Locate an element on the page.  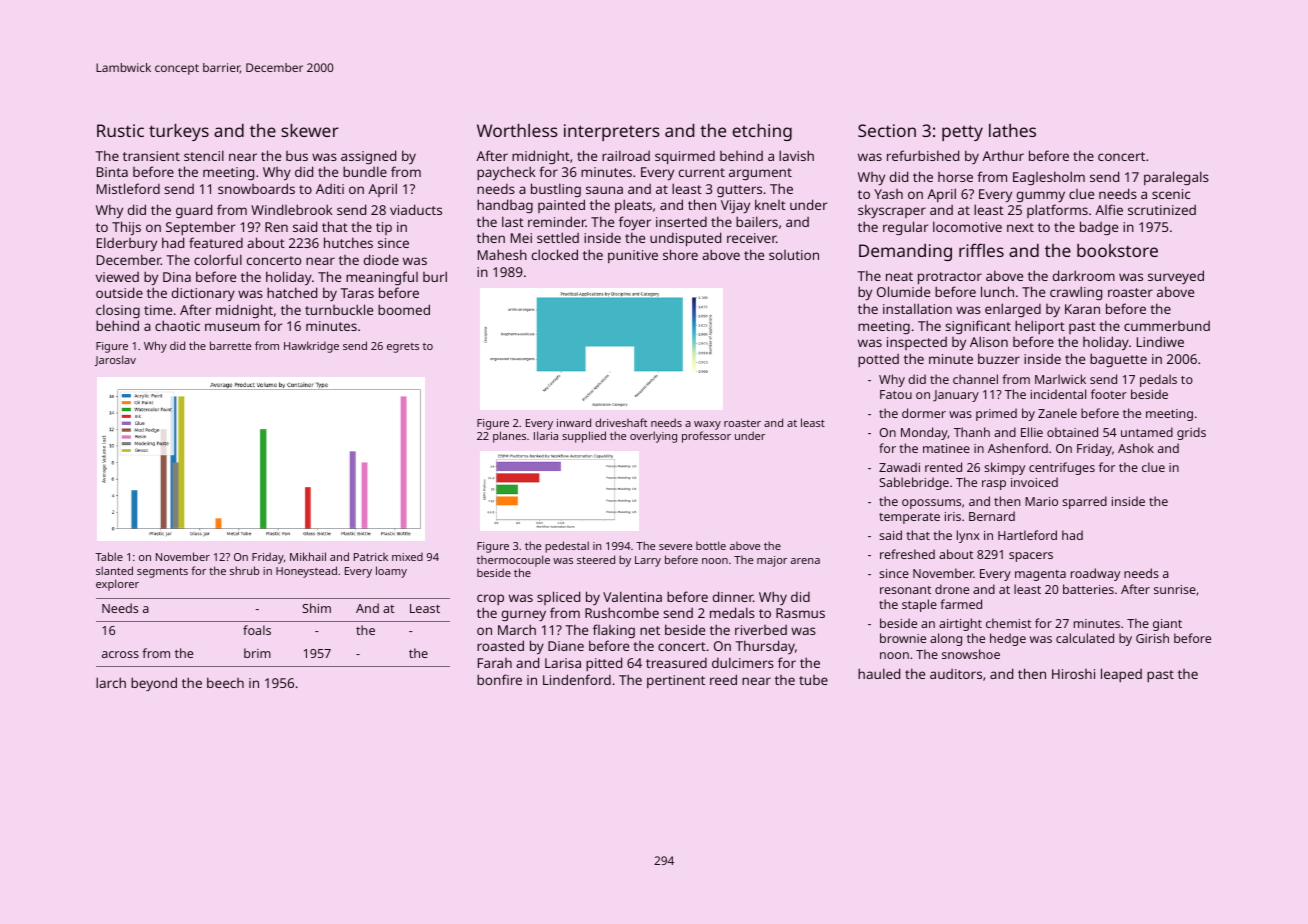
Diane is located at coordinates (566, 646).
